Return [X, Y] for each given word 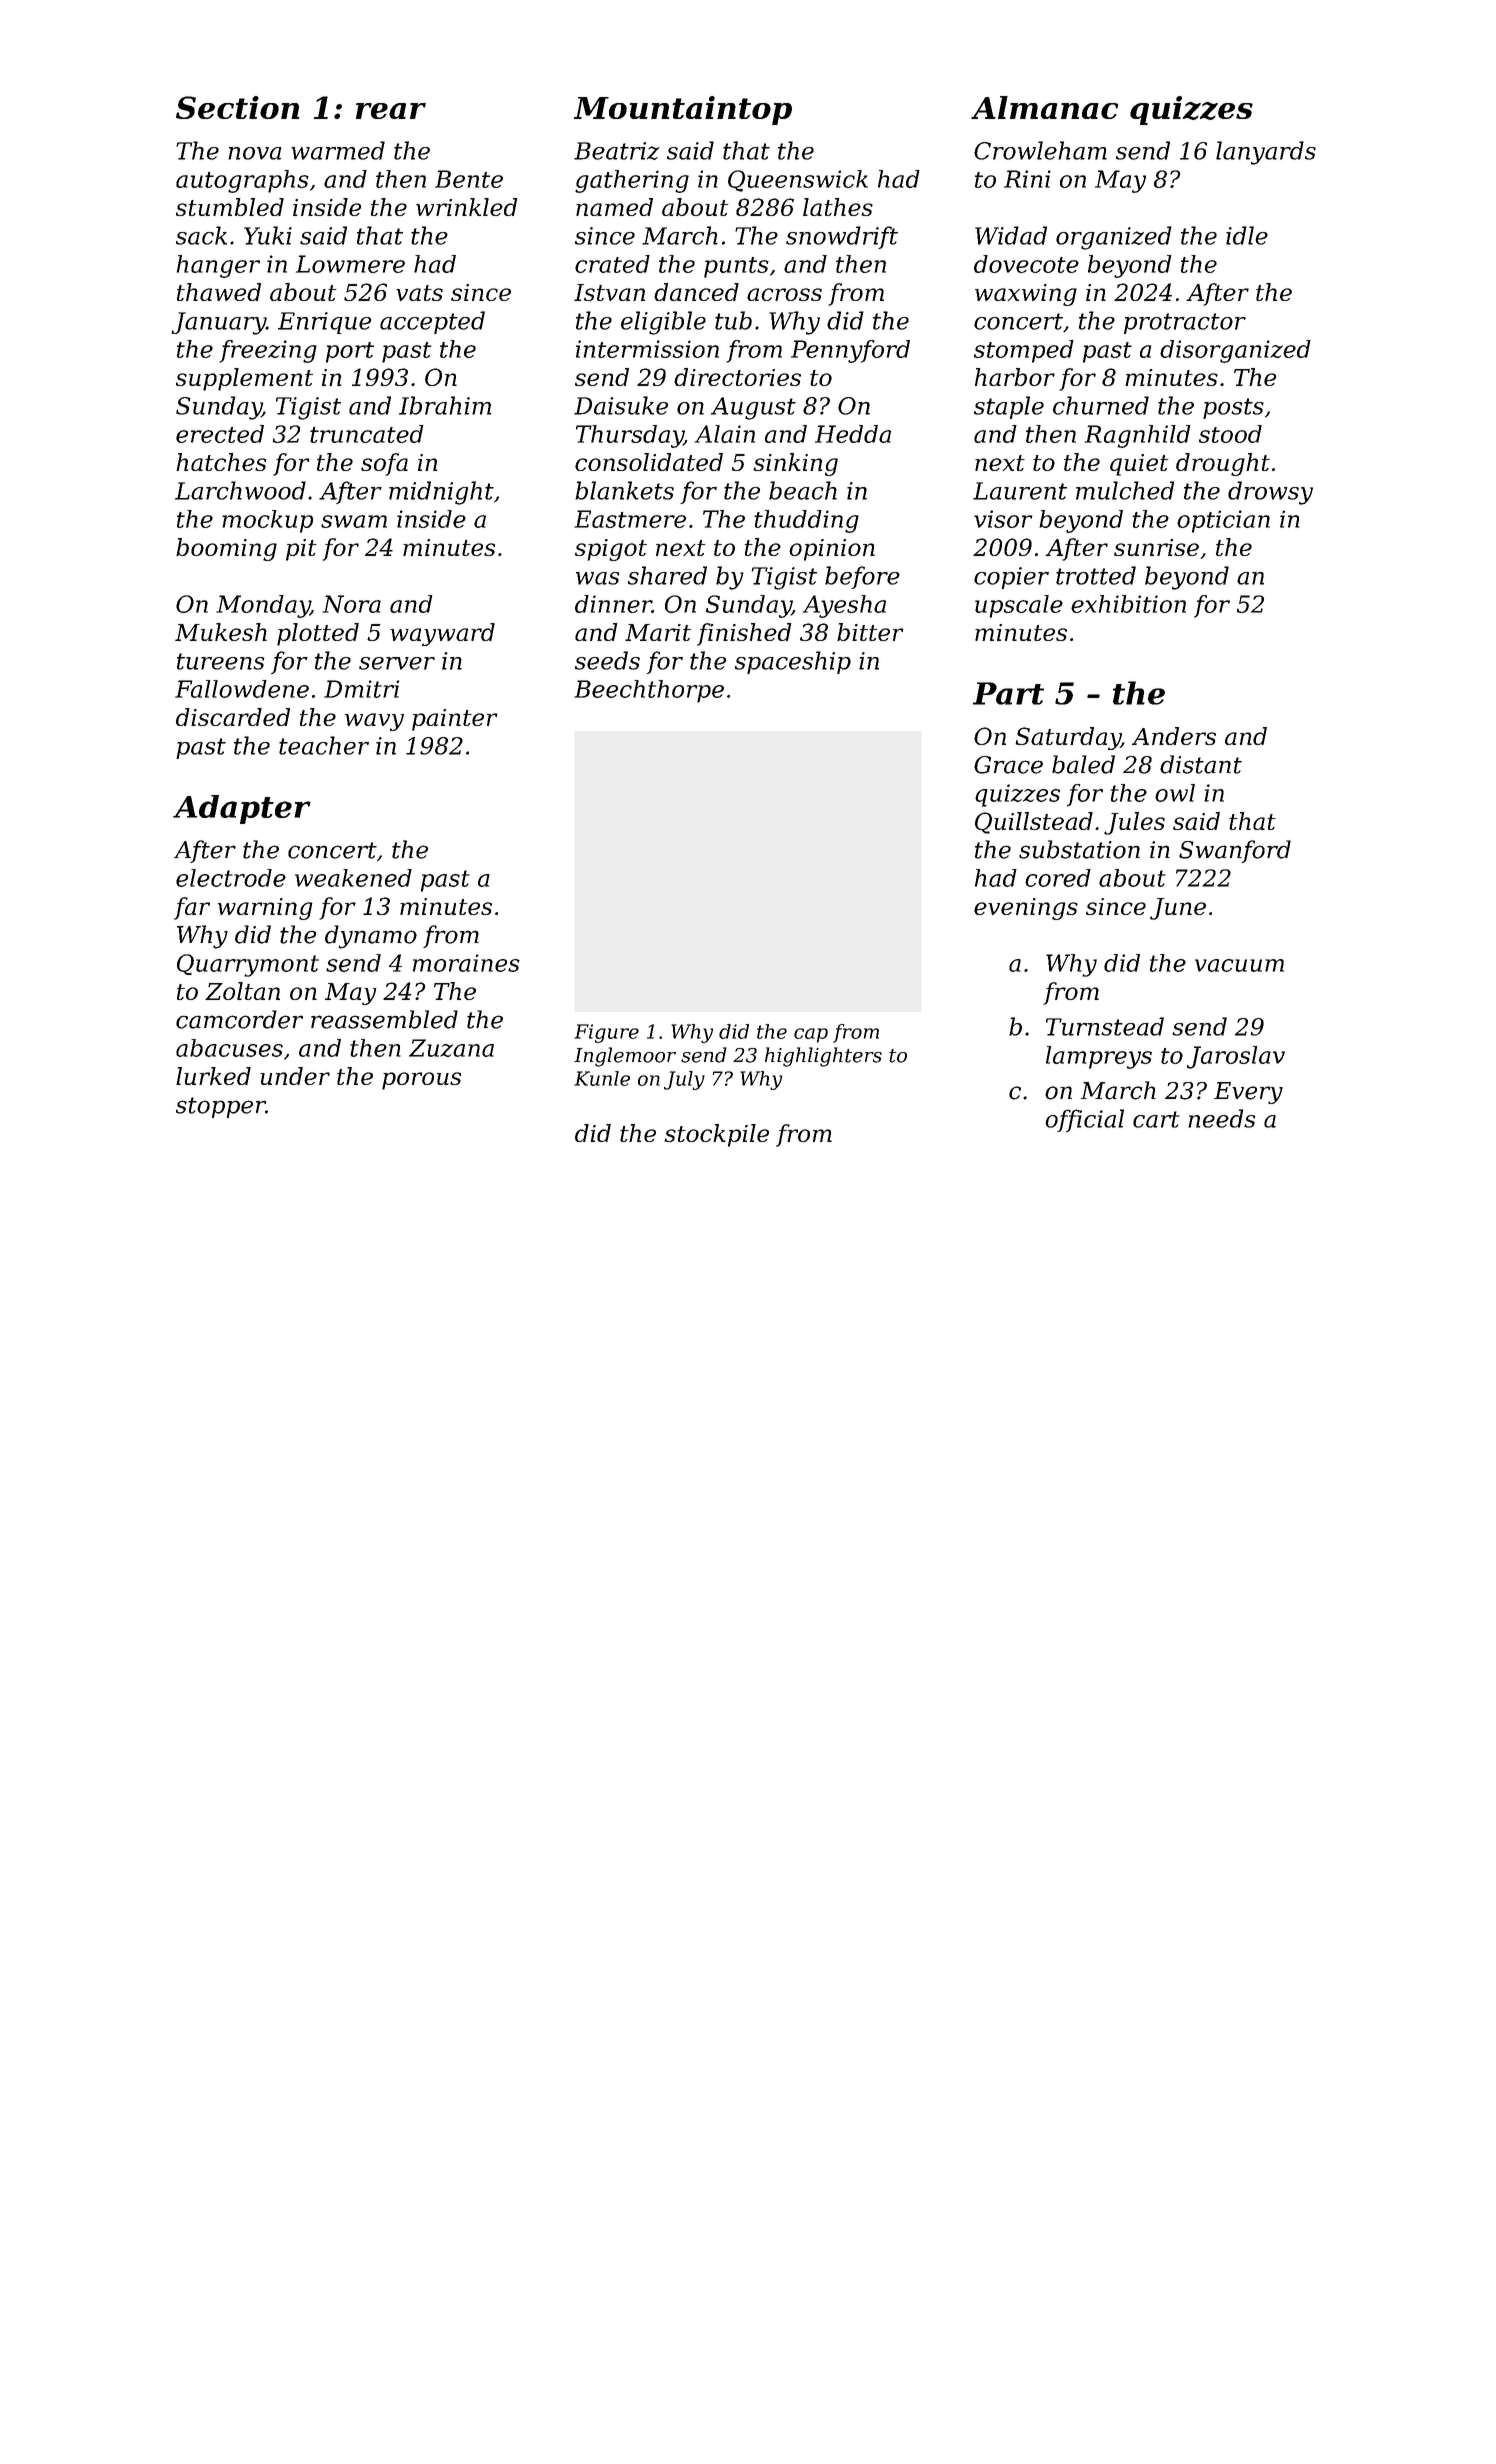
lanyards [1266, 153]
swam [354, 521]
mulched [1125, 490]
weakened [353, 878]
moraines [466, 963]
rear [391, 111]
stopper [221, 1107]
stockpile [716, 1135]
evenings [1026, 909]
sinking [795, 464]
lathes [838, 207]
